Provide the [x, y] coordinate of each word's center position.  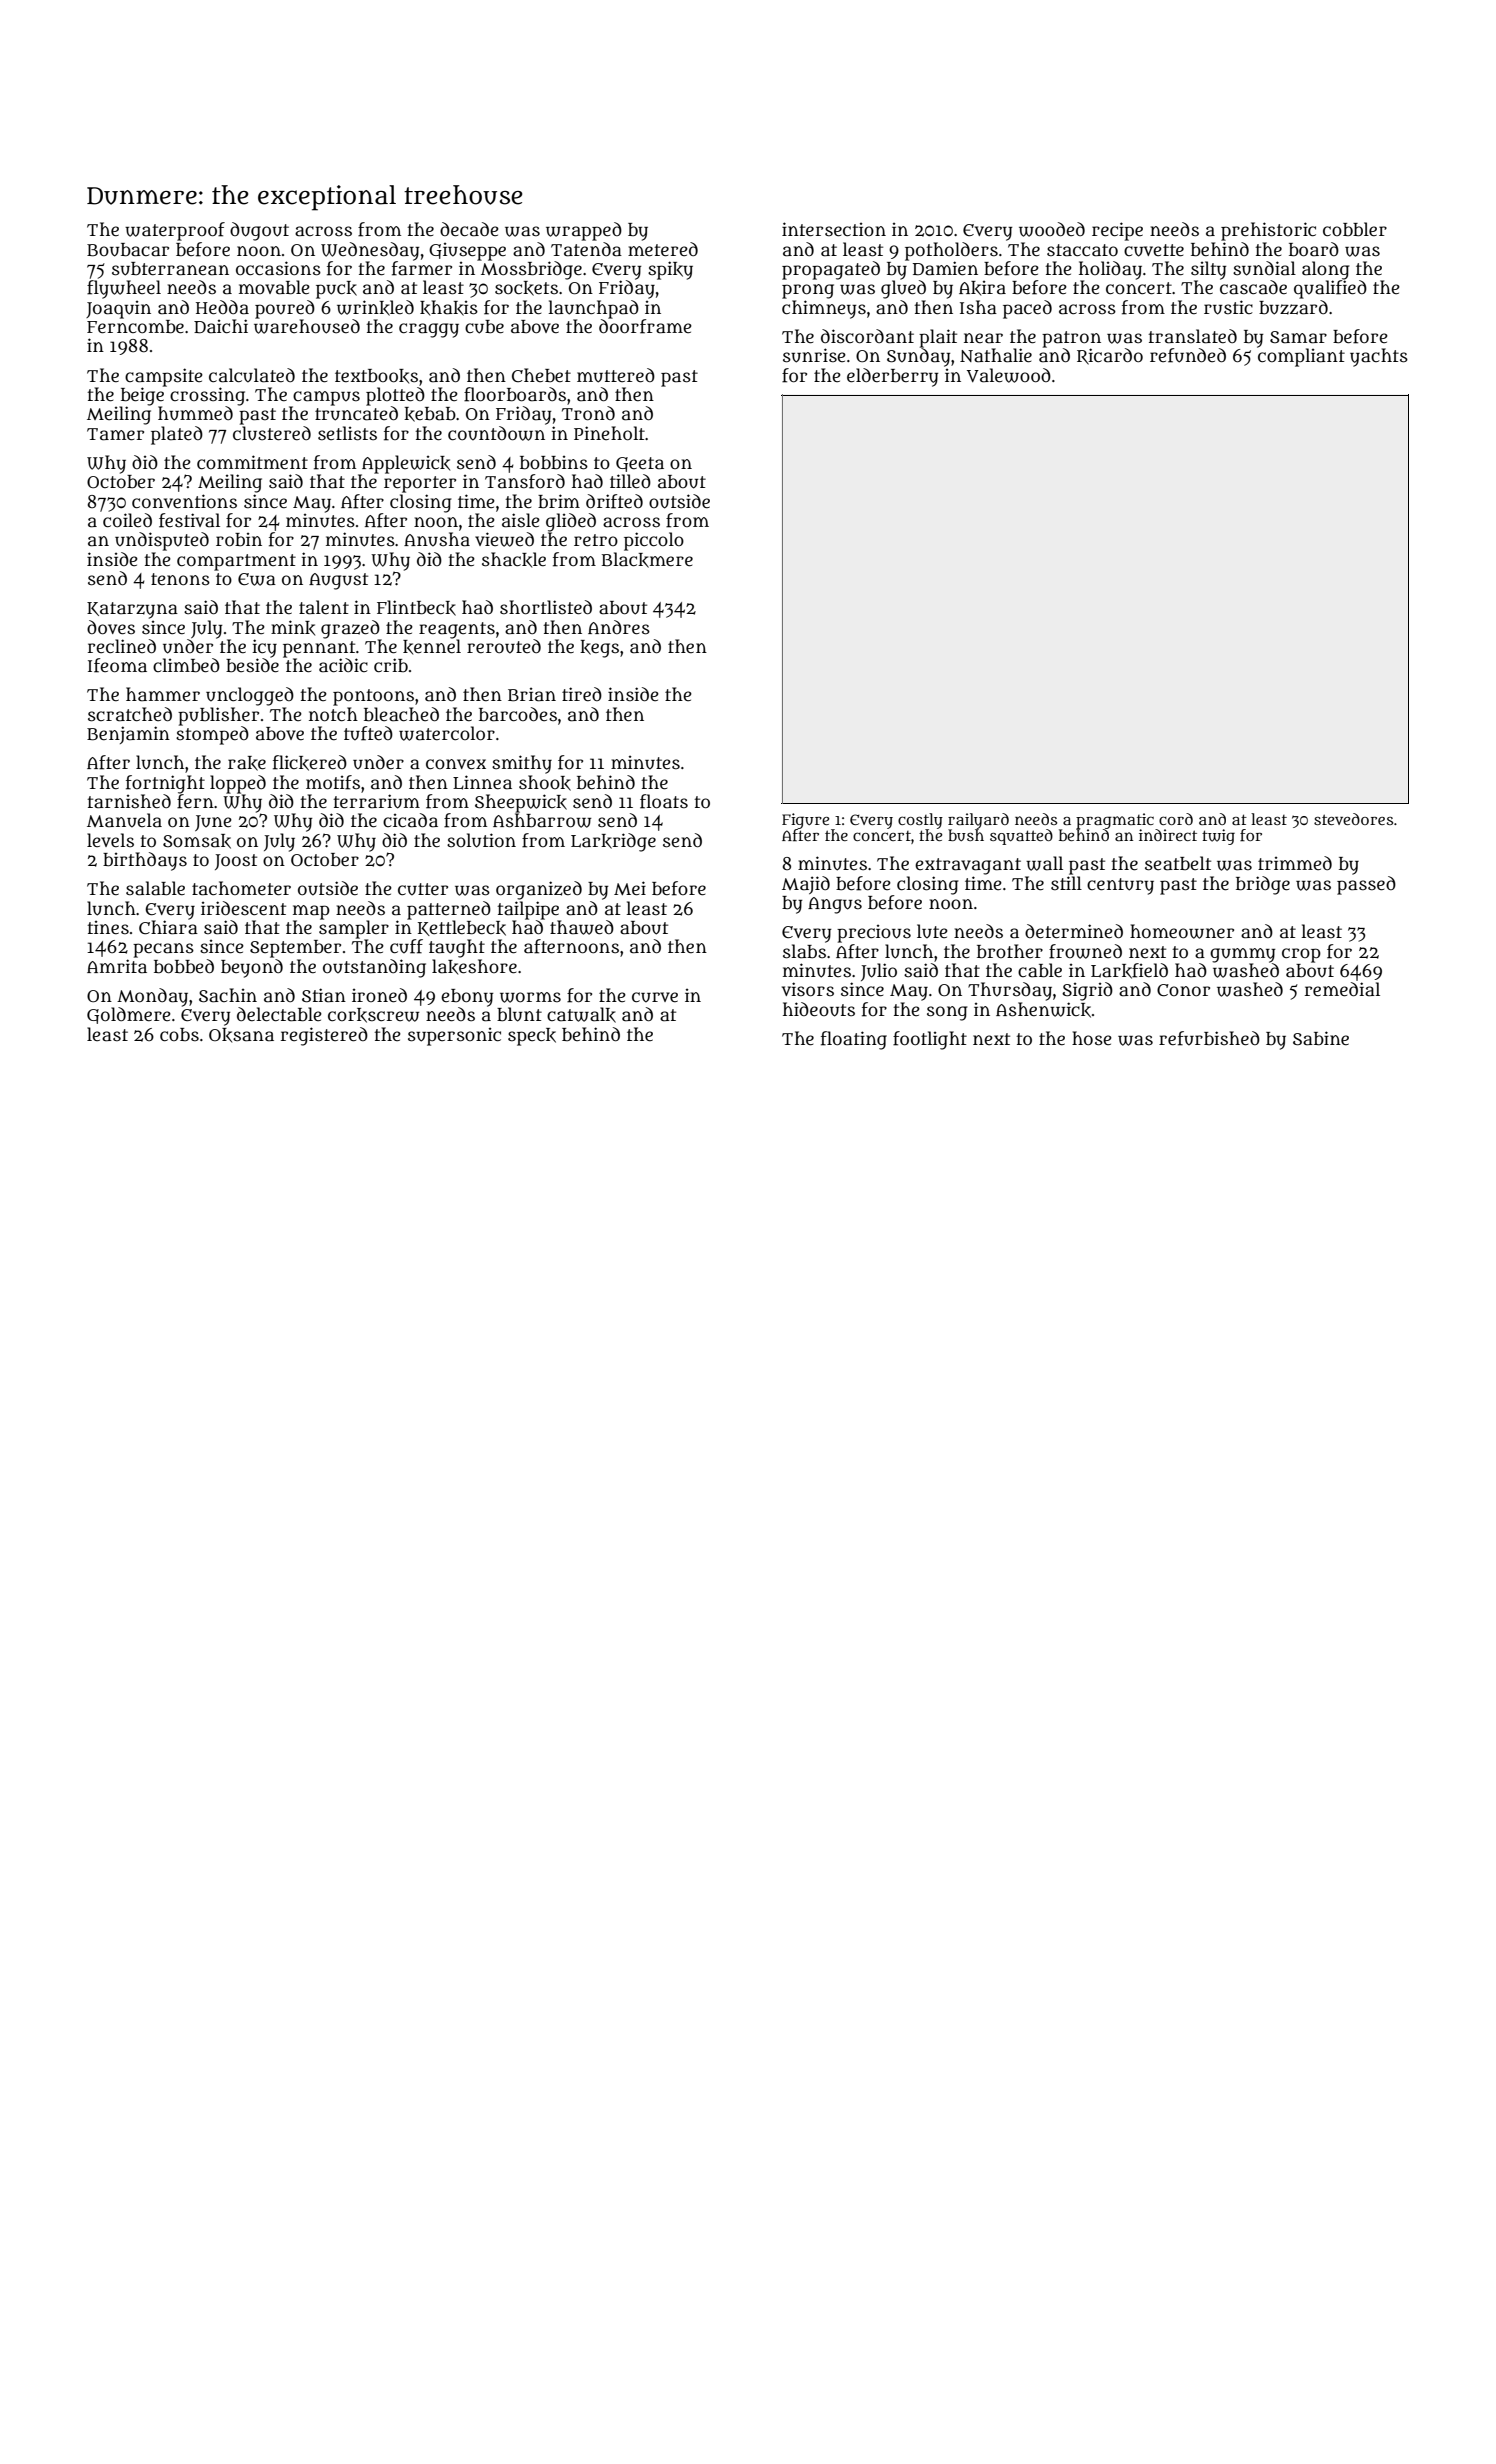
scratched [130, 714]
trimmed [1295, 863]
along [1325, 270]
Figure [805, 821]
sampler [354, 929]
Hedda [222, 307]
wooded [1052, 229]
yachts [1379, 357]
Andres [619, 627]
